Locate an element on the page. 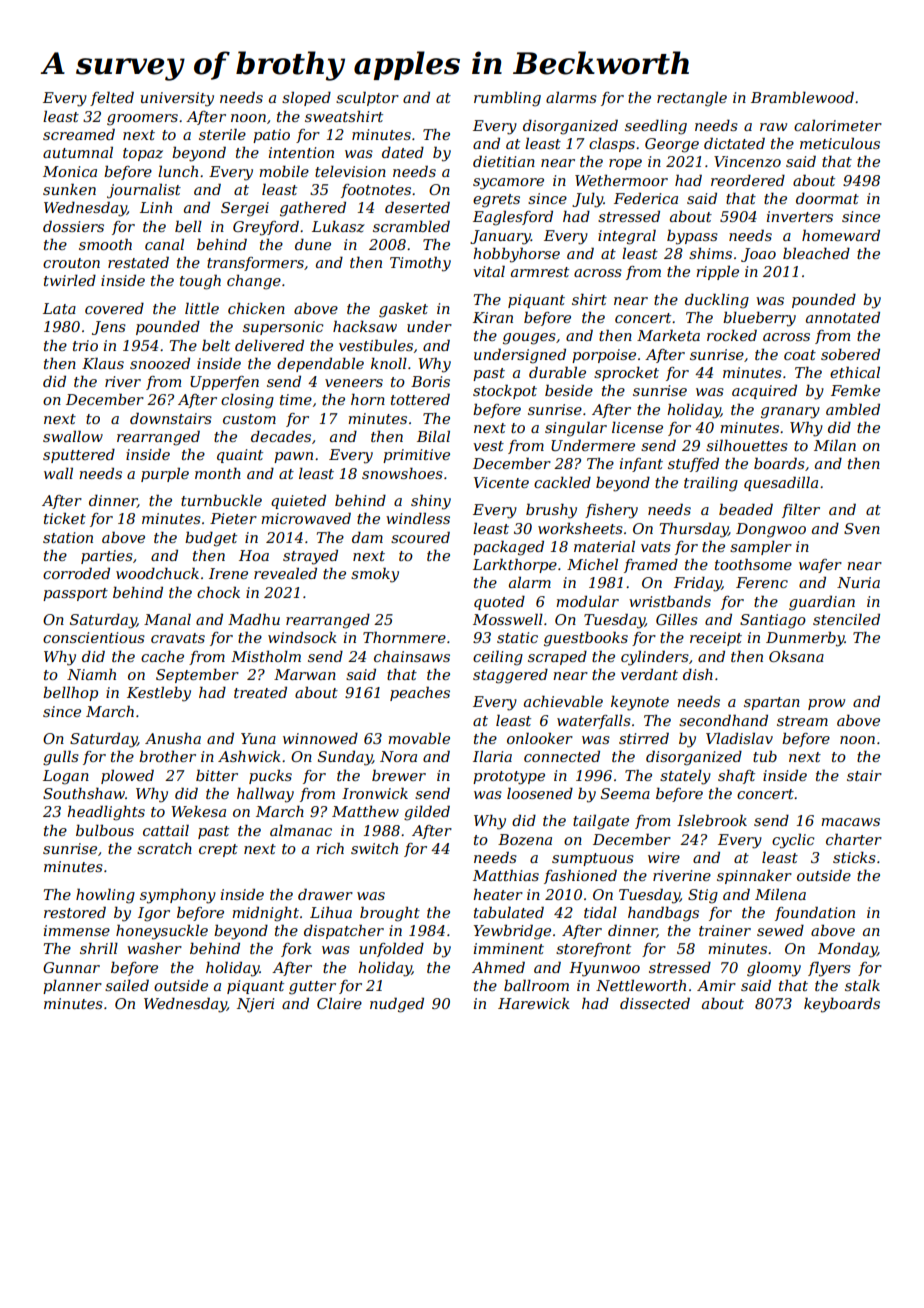  Hyunwoo is located at coordinates (604, 969).
